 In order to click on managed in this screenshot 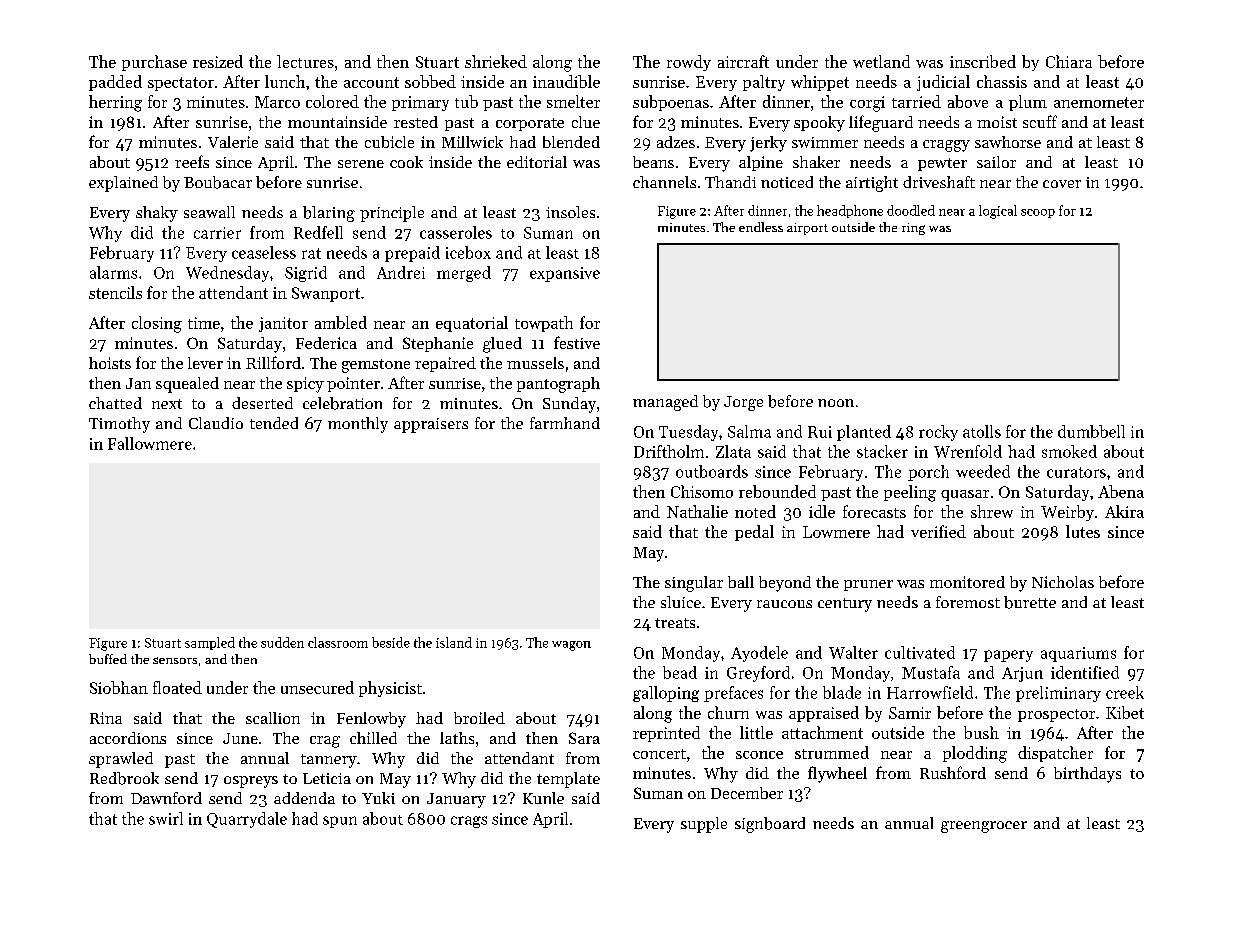, I will do `click(665, 403)`.
